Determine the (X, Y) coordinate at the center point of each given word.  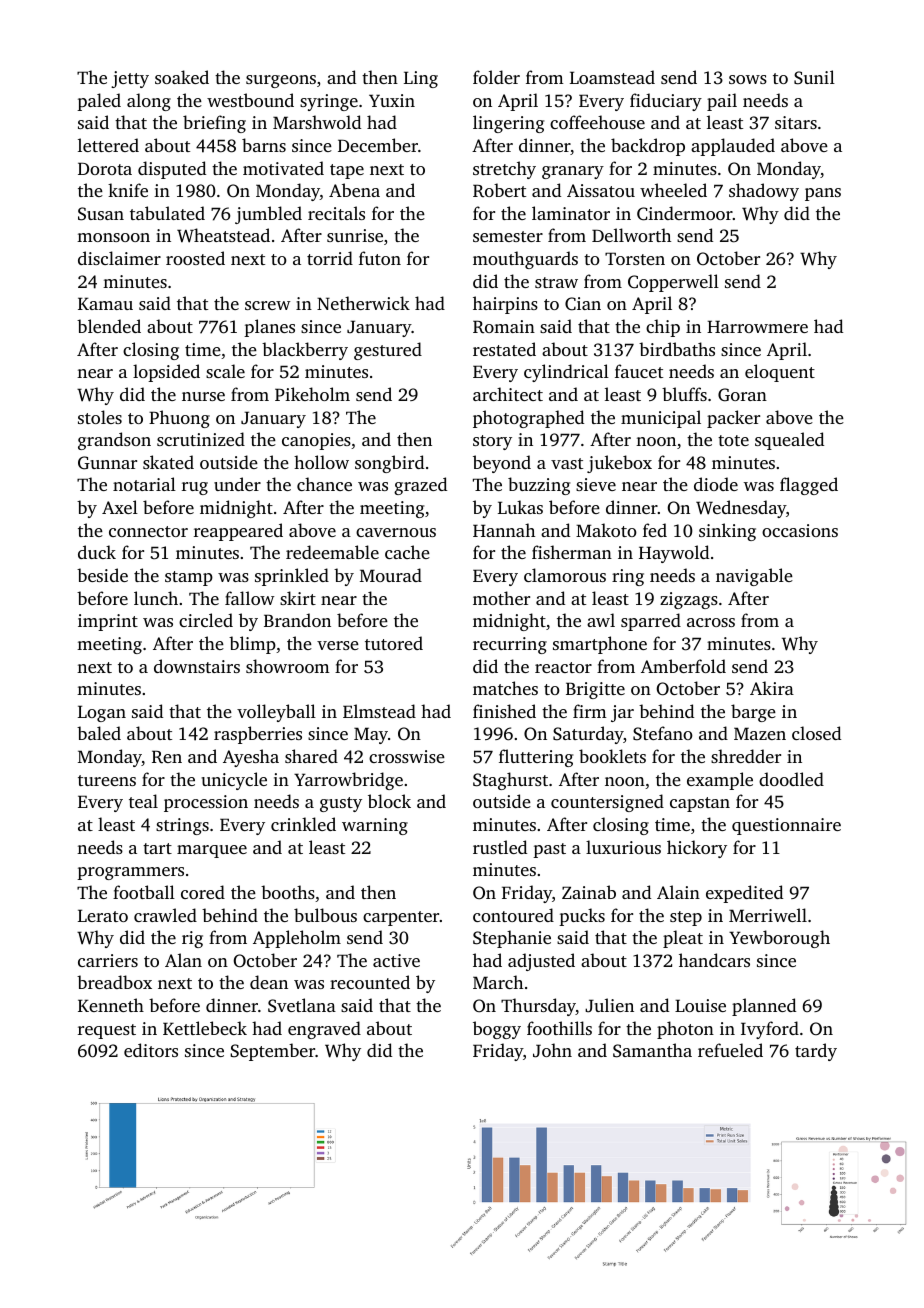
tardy (816, 1052)
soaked (182, 77)
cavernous (396, 532)
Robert (499, 190)
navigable (754, 577)
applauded (733, 147)
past (549, 850)
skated (168, 462)
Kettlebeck (205, 1028)
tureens (107, 780)
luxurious (623, 847)
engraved (324, 1030)
